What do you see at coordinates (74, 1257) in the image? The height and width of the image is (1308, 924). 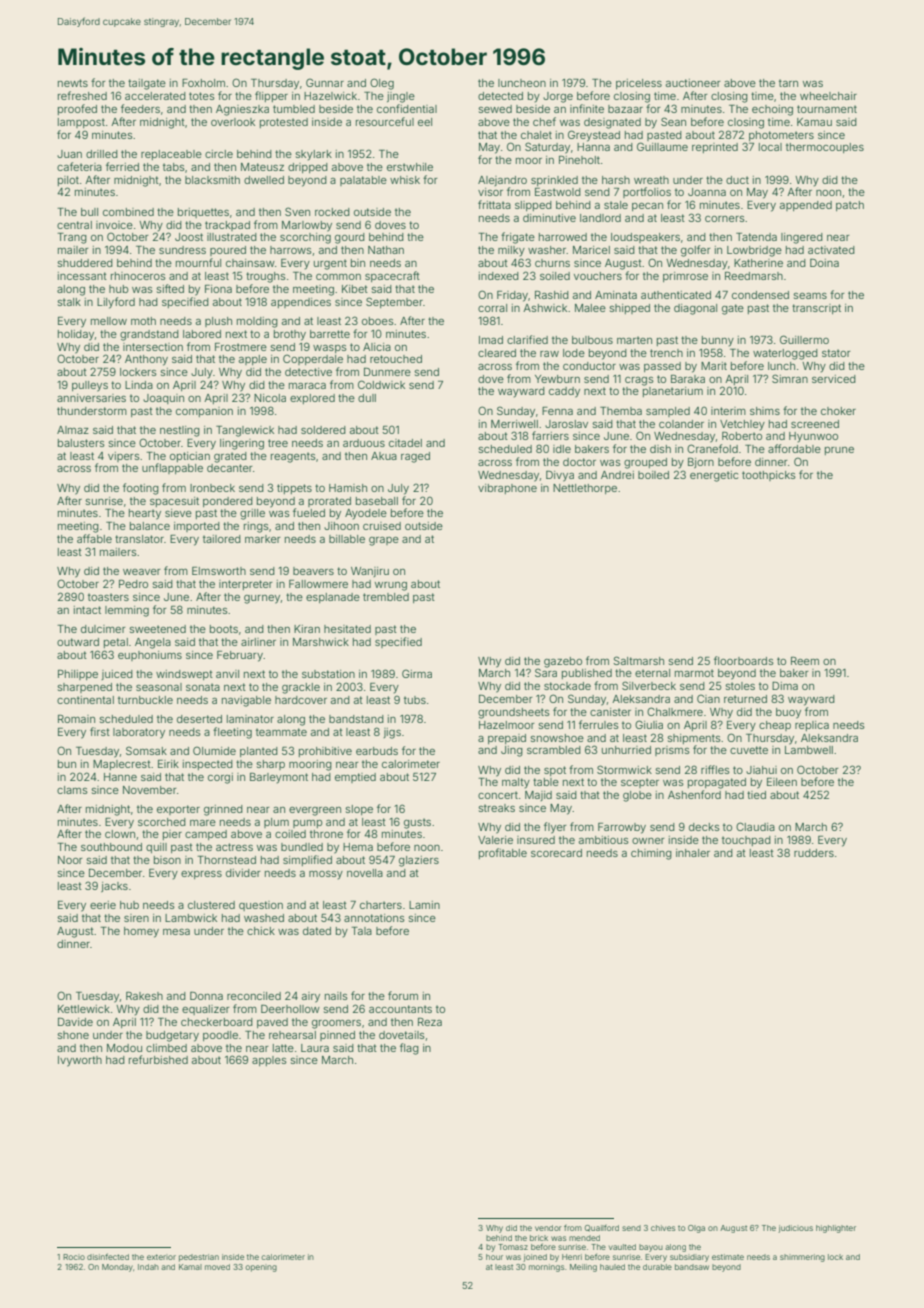 I see `Rocio` at bounding box center [74, 1257].
